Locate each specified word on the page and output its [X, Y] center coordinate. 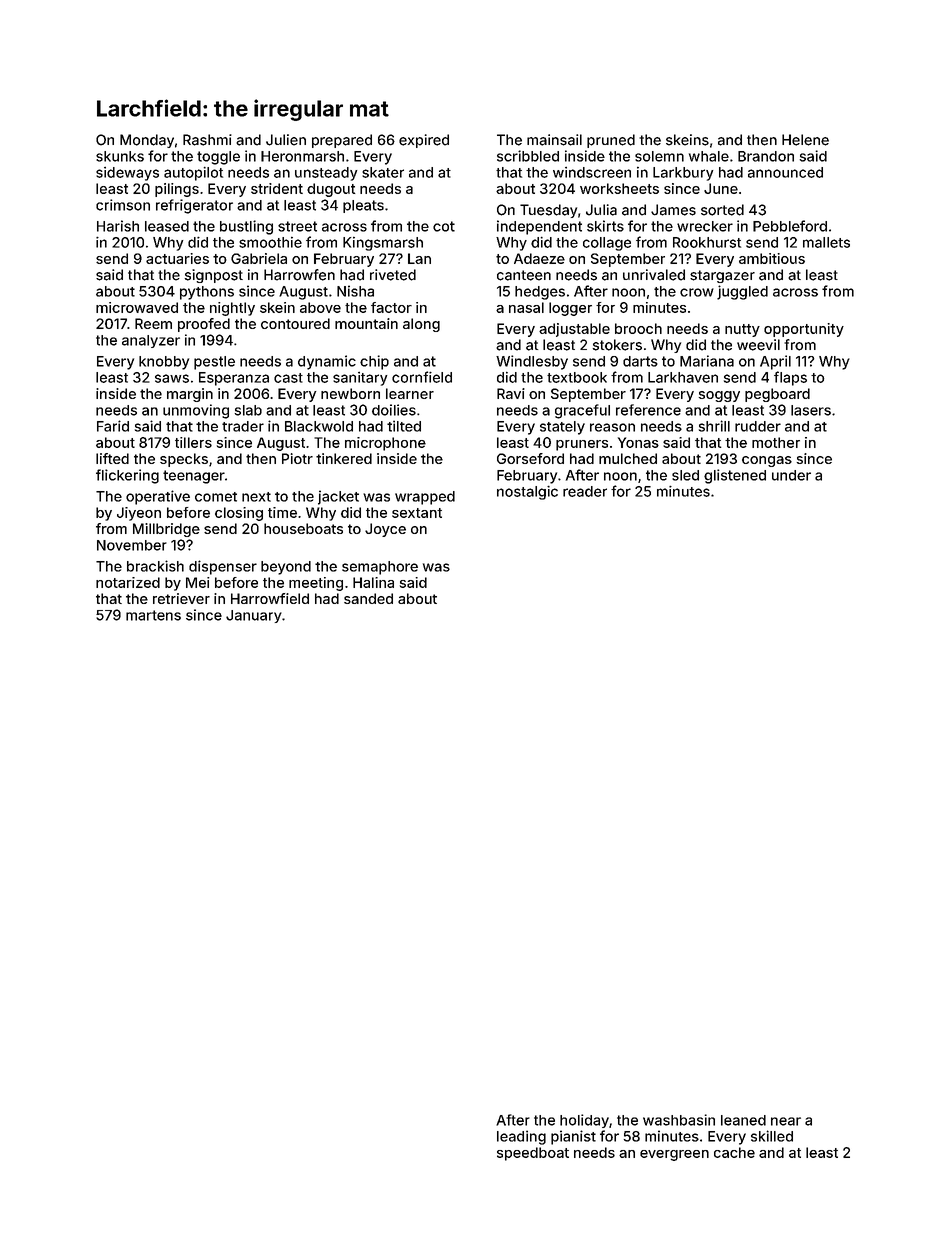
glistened [735, 476]
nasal [526, 307]
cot [444, 226]
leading [521, 1137]
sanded [368, 598]
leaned [743, 1120]
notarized [128, 582]
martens [153, 615]
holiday [584, 1121]
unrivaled [654, 275]
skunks [120, 156]
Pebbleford [790, 226]
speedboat [533, 1154]
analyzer [151, 341]
